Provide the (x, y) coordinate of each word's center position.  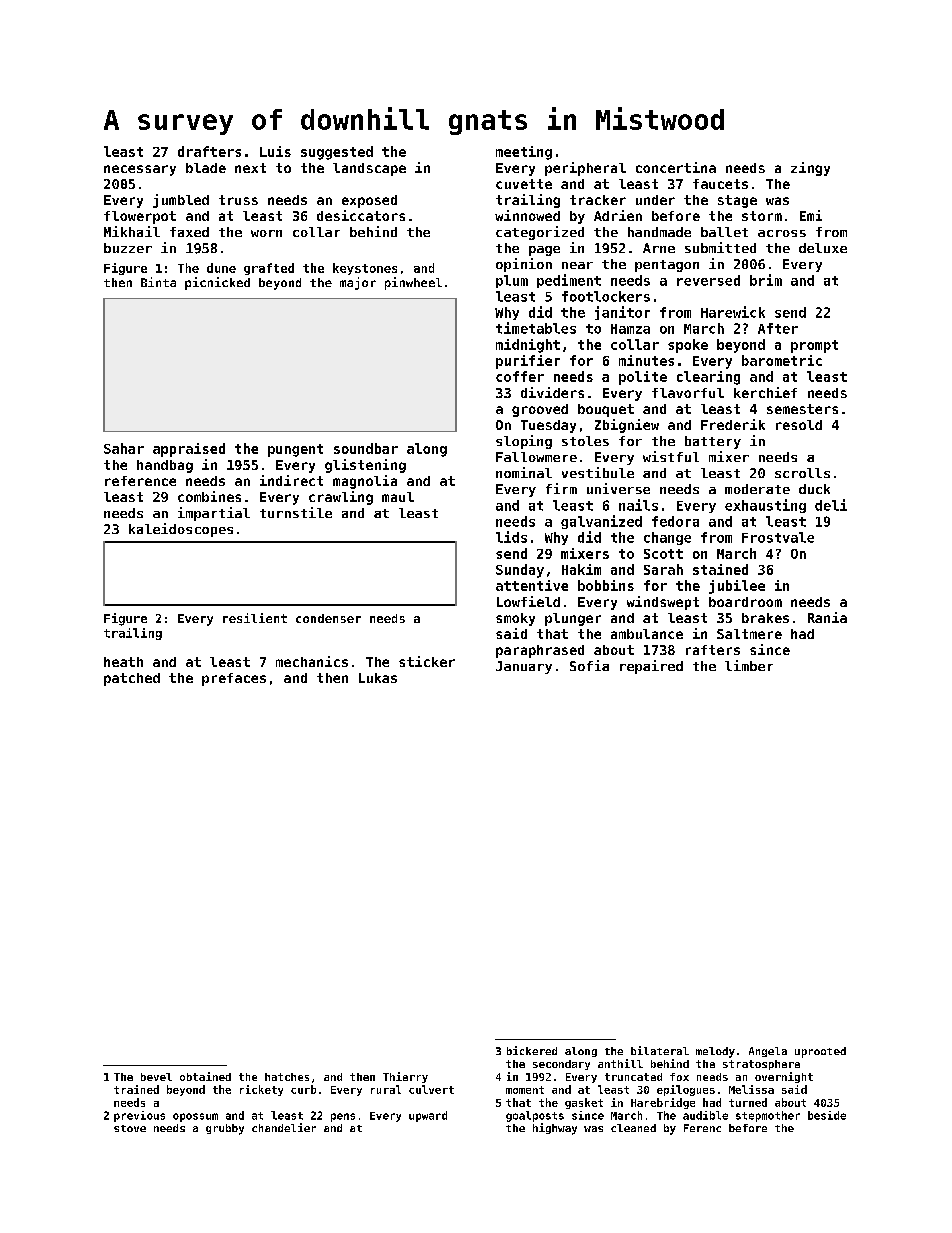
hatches (287, 1077)
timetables (536, 328)
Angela (768, 1052)
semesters (802, 409)
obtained (205, 1076)
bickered (532, 1050)
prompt (814, 346)
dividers (552, 392)
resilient (255, 618)
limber (749, 665)
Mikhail (132, 231)
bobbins (606, 585)
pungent (295, 450)
